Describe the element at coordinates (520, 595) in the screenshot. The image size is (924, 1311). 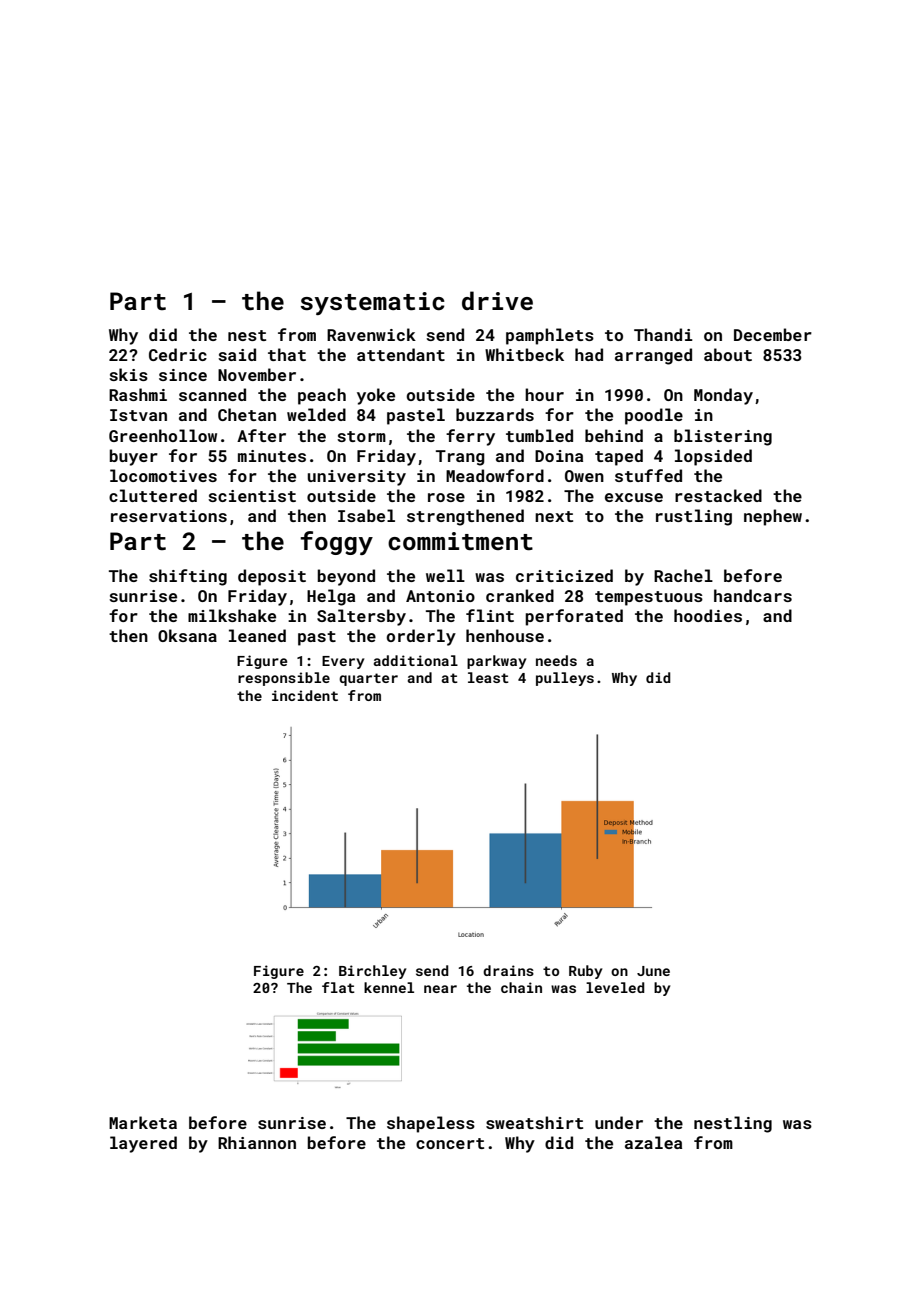
I see `cranked` at that location.
